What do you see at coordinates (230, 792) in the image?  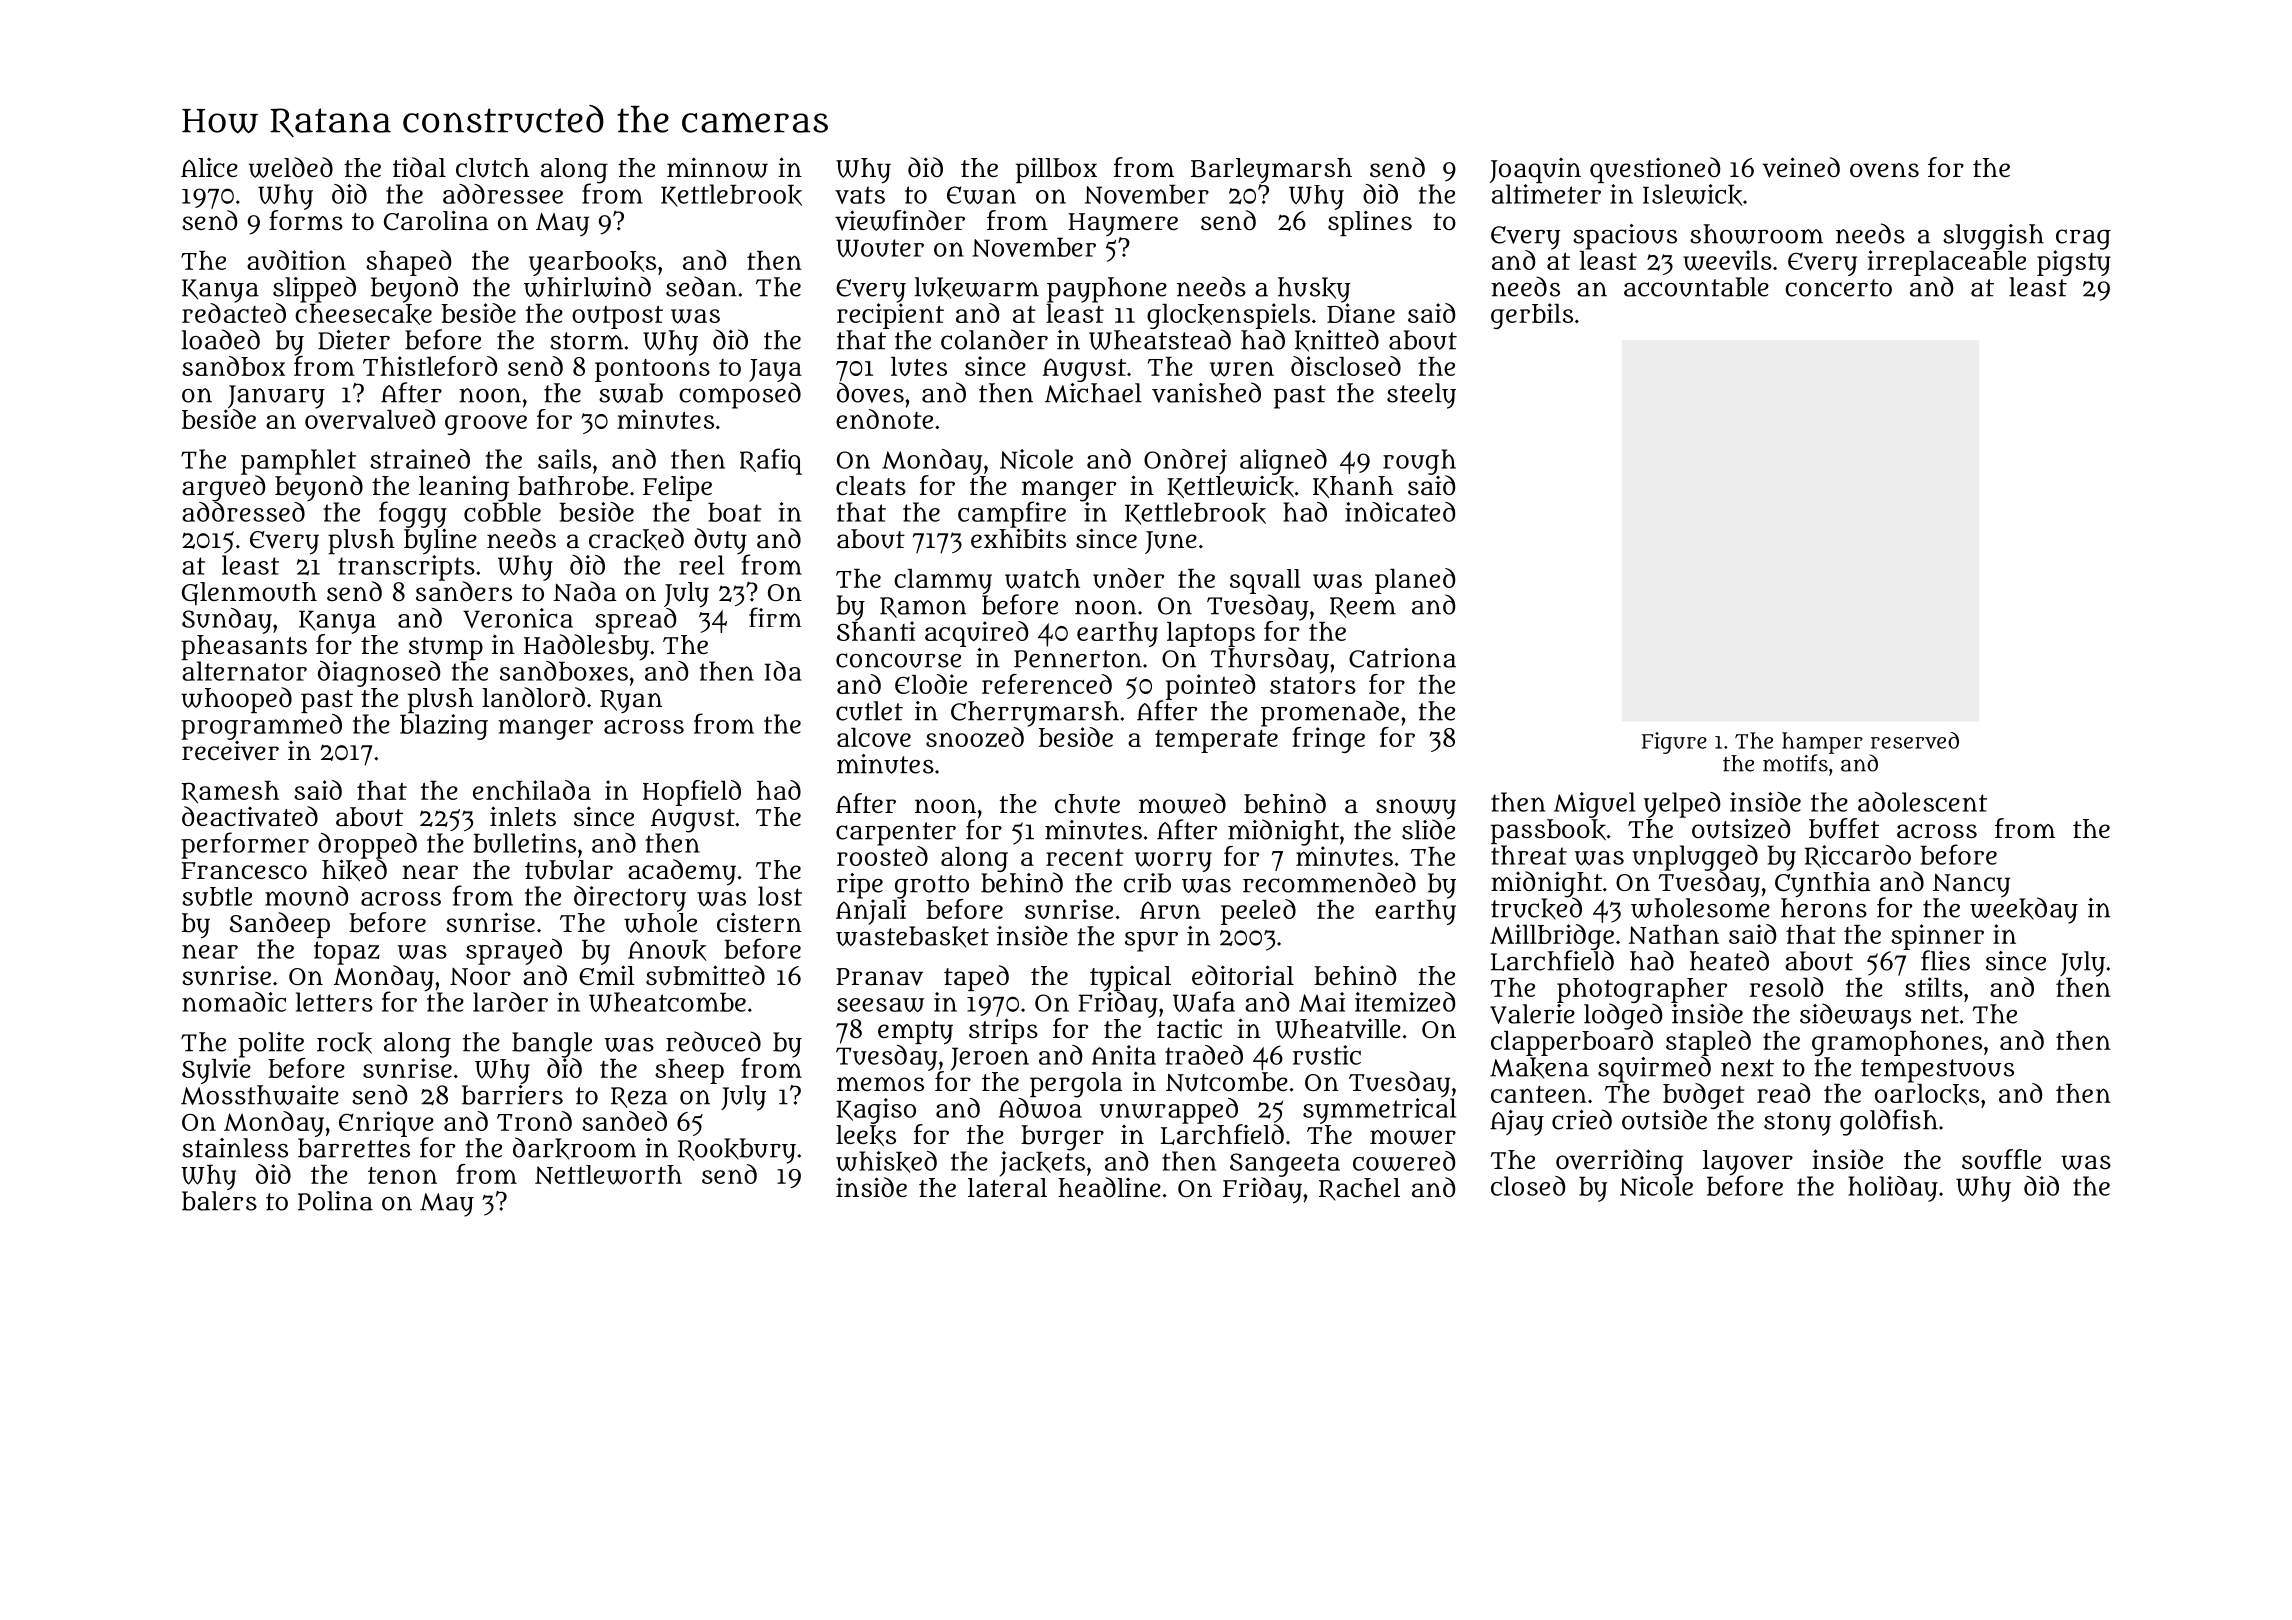 I see `Ramesh` at bounding box center [230, 792].
